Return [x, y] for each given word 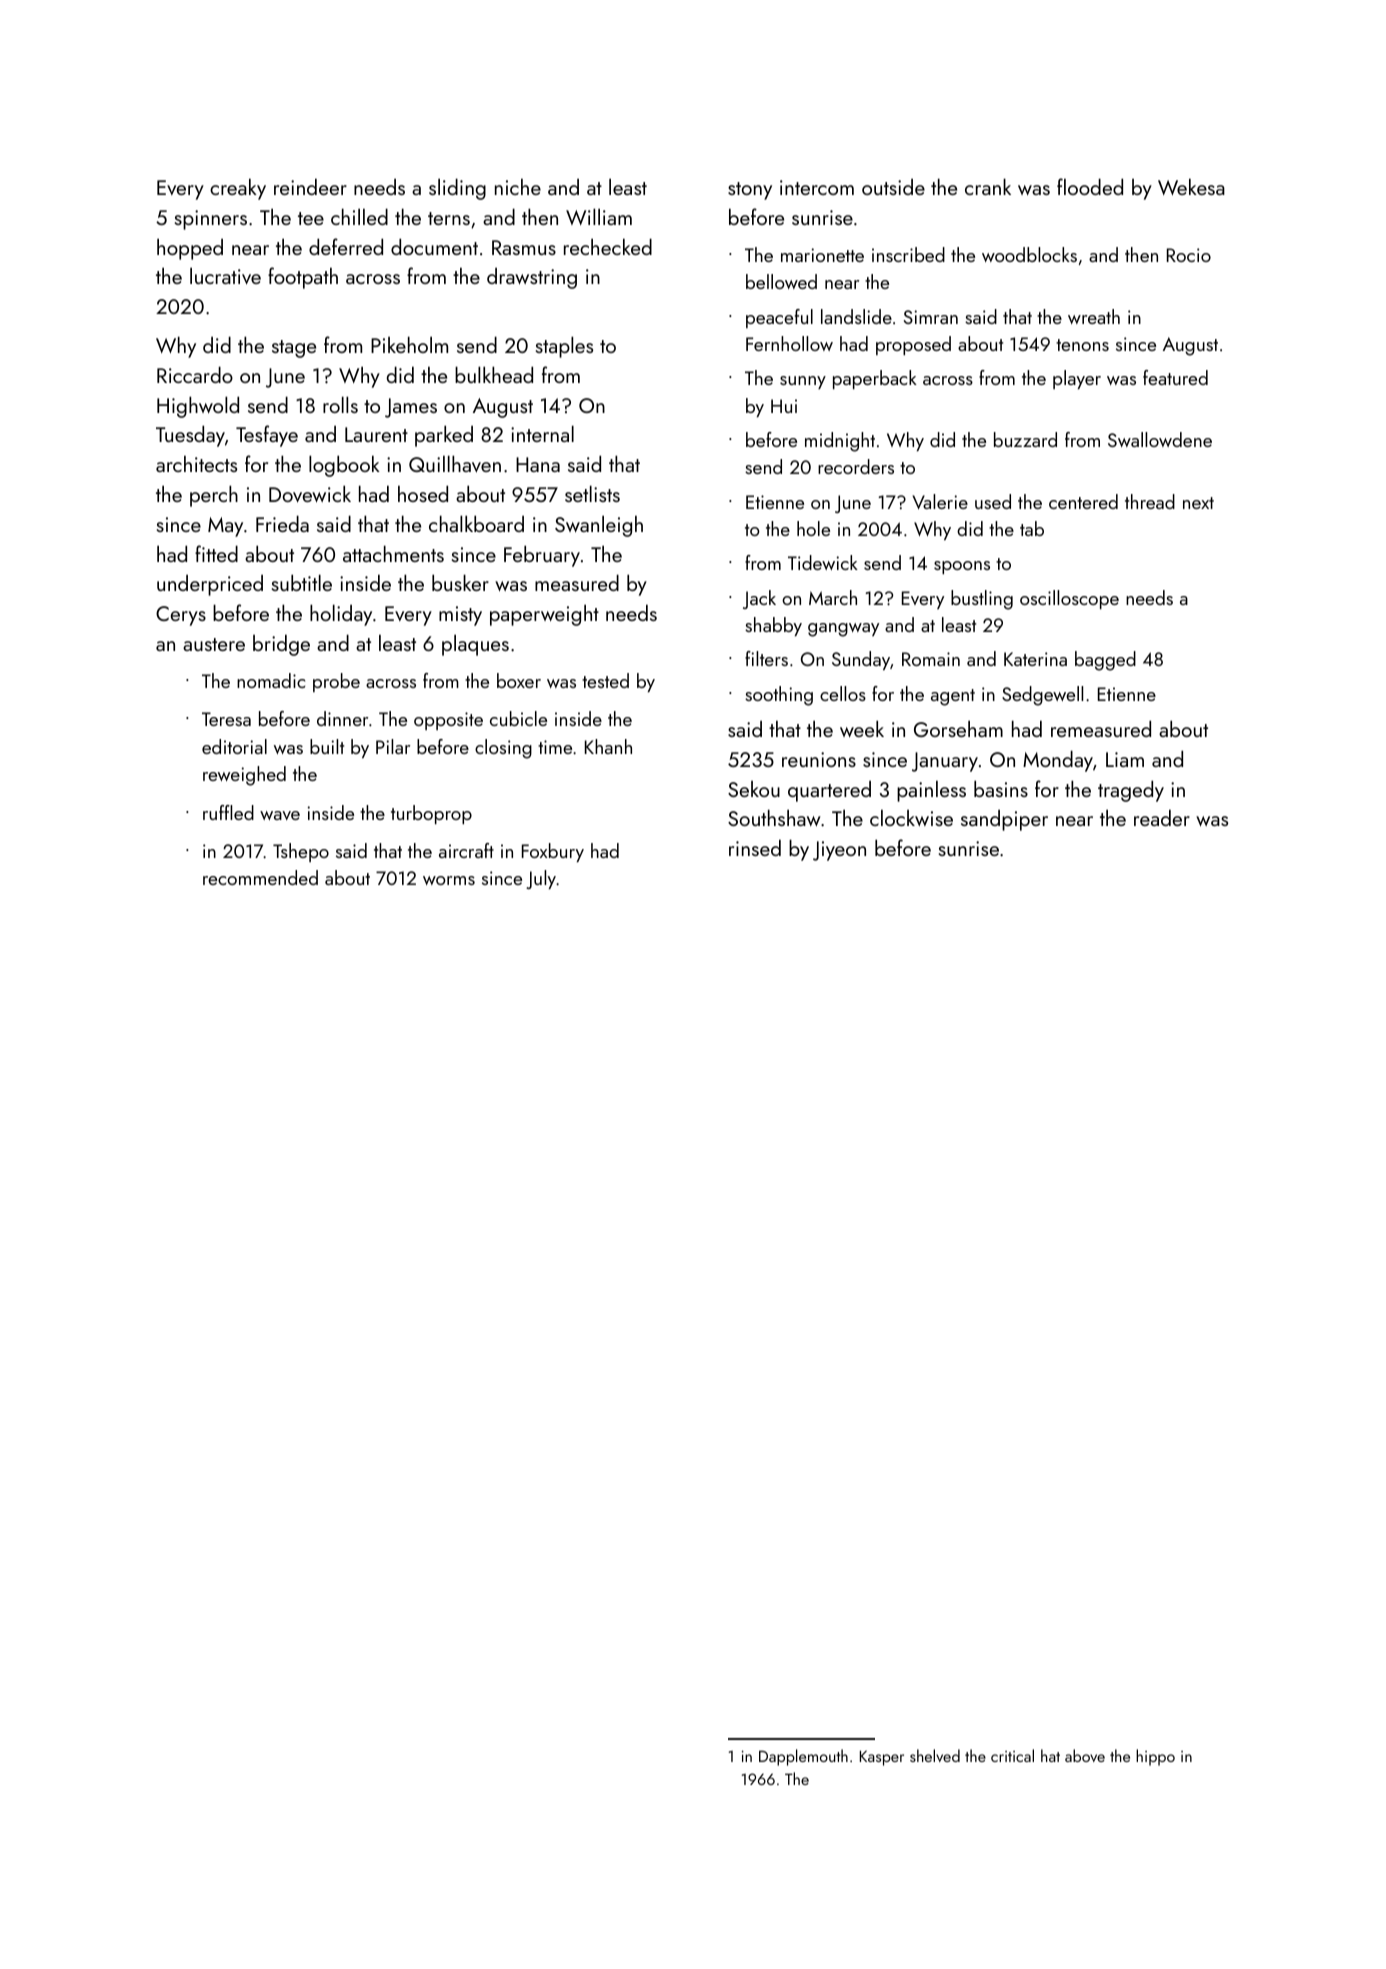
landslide [856, 316]
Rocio [1189, 255]
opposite [448, 721]
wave [280, 815]
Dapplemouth [803, 1757]
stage [294, 349]
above [1085, 1755]
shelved [935, 1755]
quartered [829, 791]
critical [1012, 1755]
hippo [1155, 1757]
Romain [931, 659]
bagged [1105, 661]
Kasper [882, 1758]
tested [605, 680]
